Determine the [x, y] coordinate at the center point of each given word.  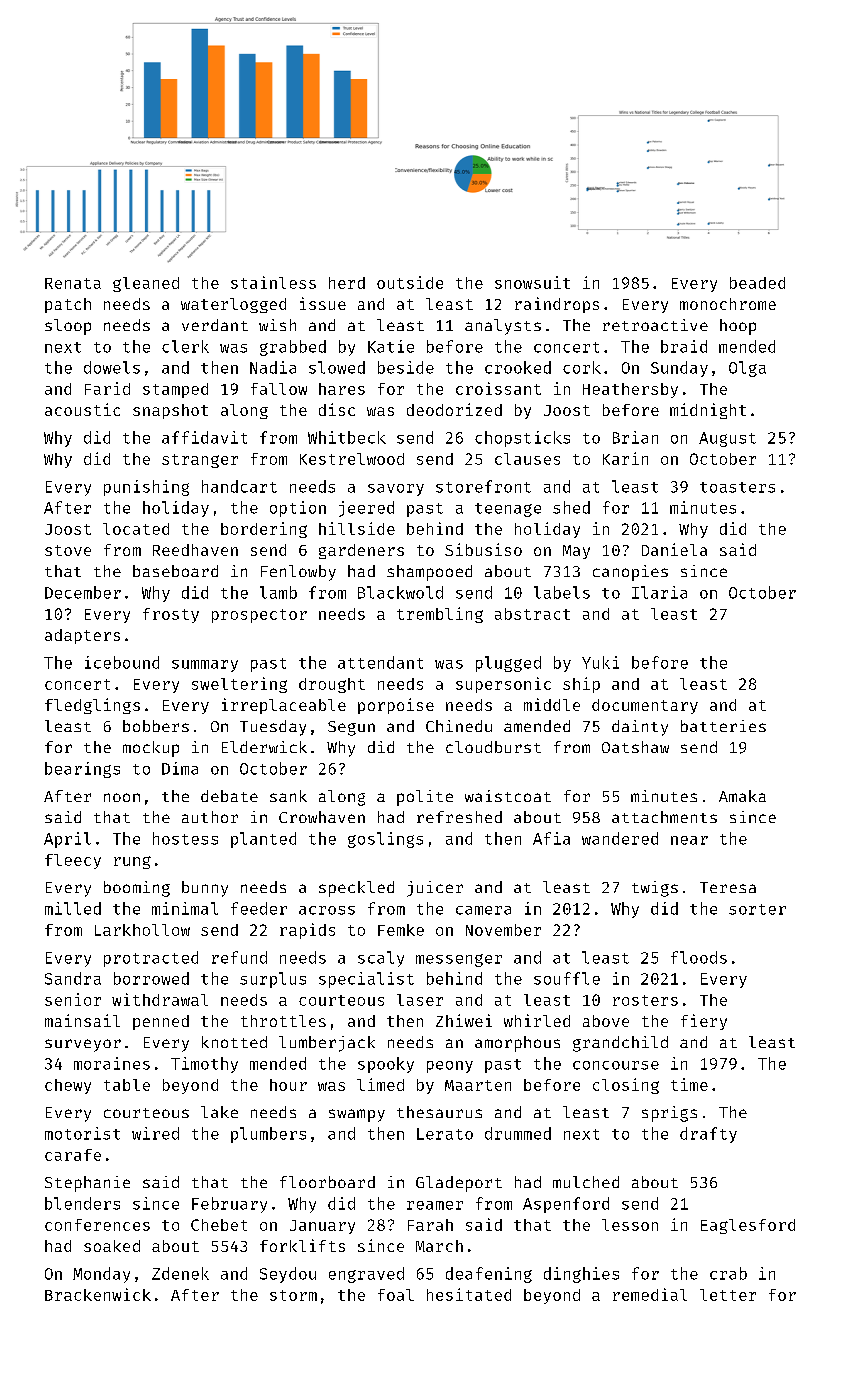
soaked [112, 1246]
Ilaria [659, 592]
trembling [440, 615]
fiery [704, 1022]
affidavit [204, 437]
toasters [737, 487]
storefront [483, 486]
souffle [567, 978]
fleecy [73, 861]
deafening [489, 1275]
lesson [630, 1225]
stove [68, 550]
